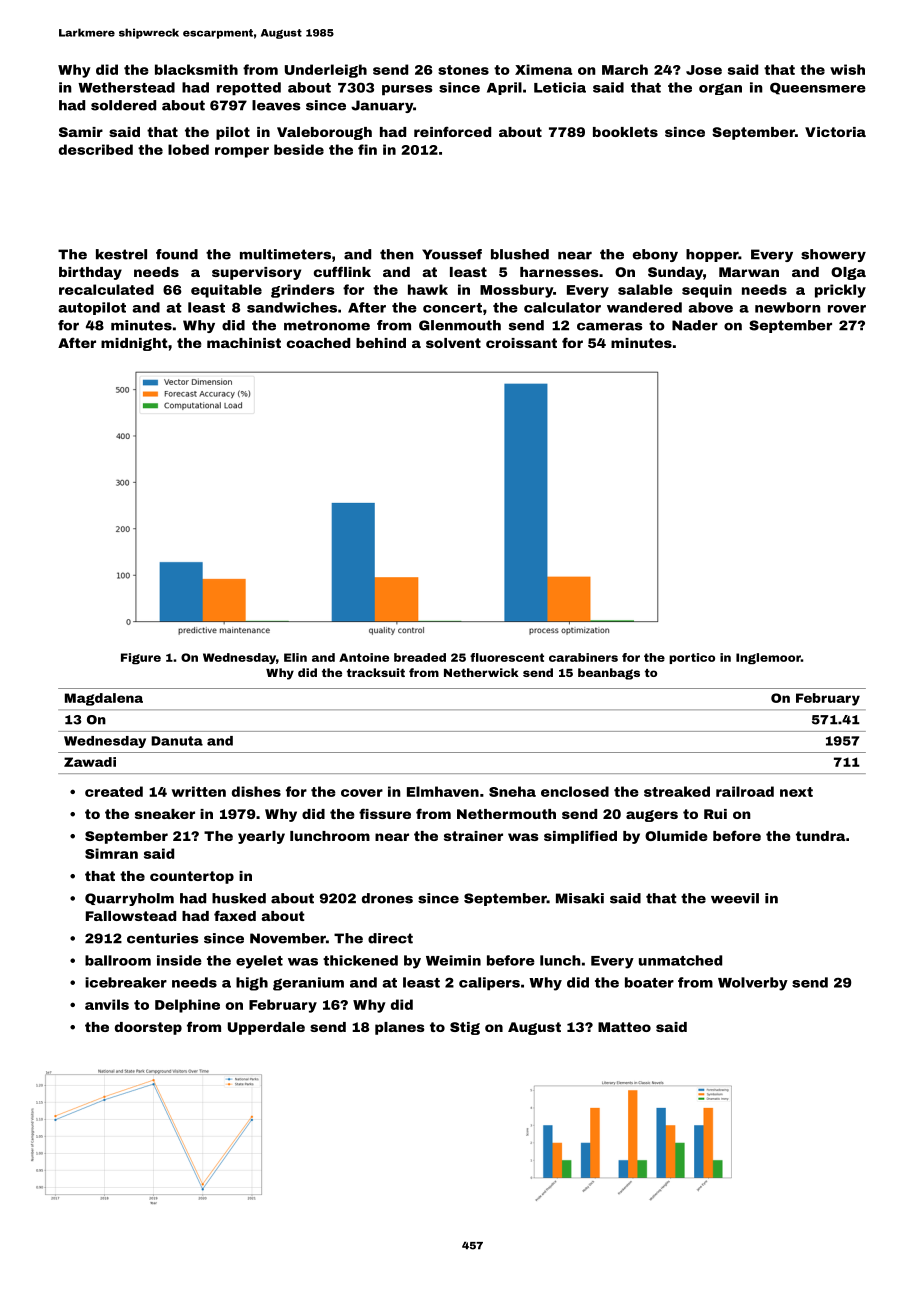 The width and height of the screenshot is (924, 1308). What do you see at coordinates (177, 741) in the screenshot?
I see `Danuta` at bounding box center [177, 741].
